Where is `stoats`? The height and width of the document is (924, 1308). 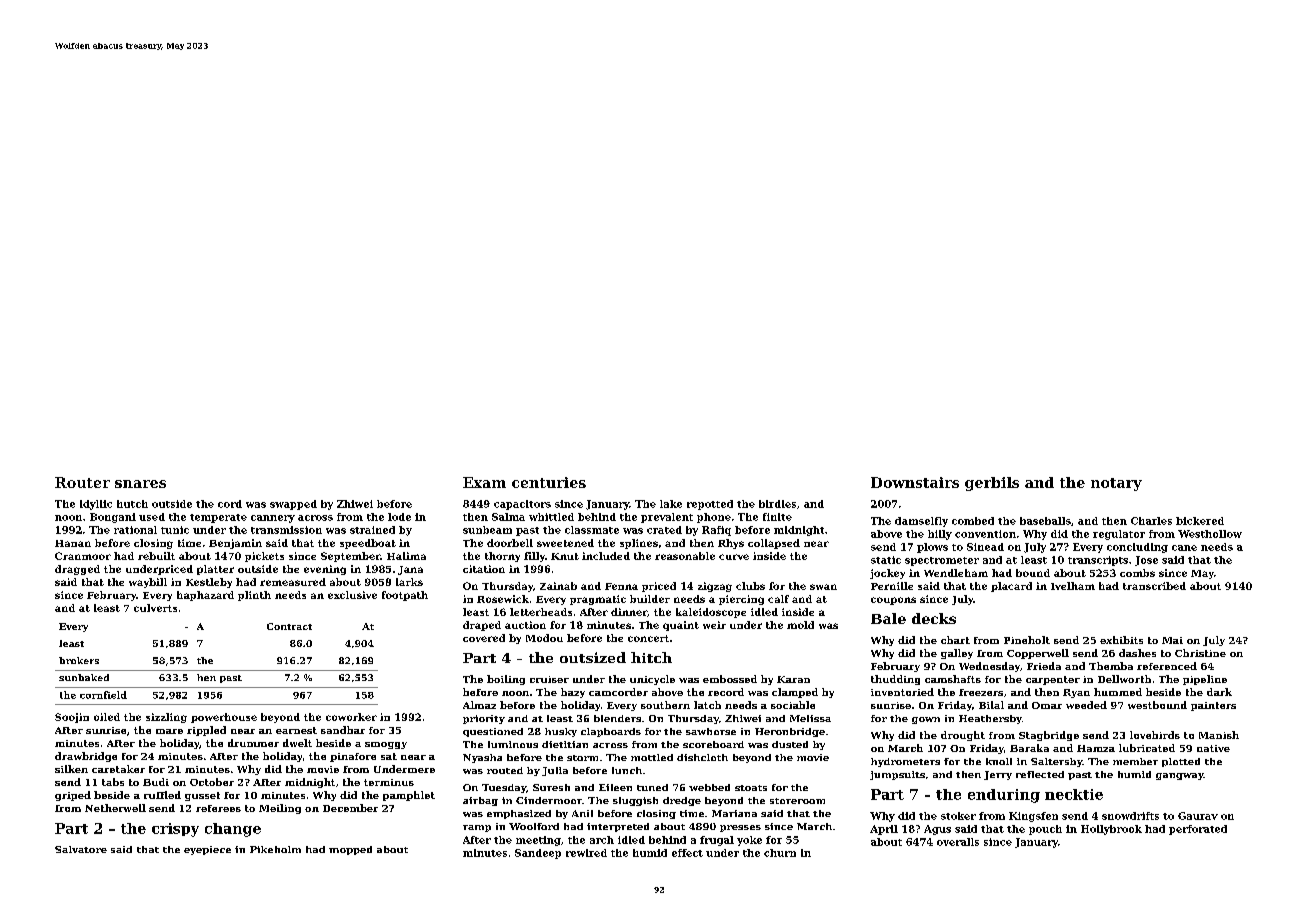 stoats is located at coordinates (751, 788).
